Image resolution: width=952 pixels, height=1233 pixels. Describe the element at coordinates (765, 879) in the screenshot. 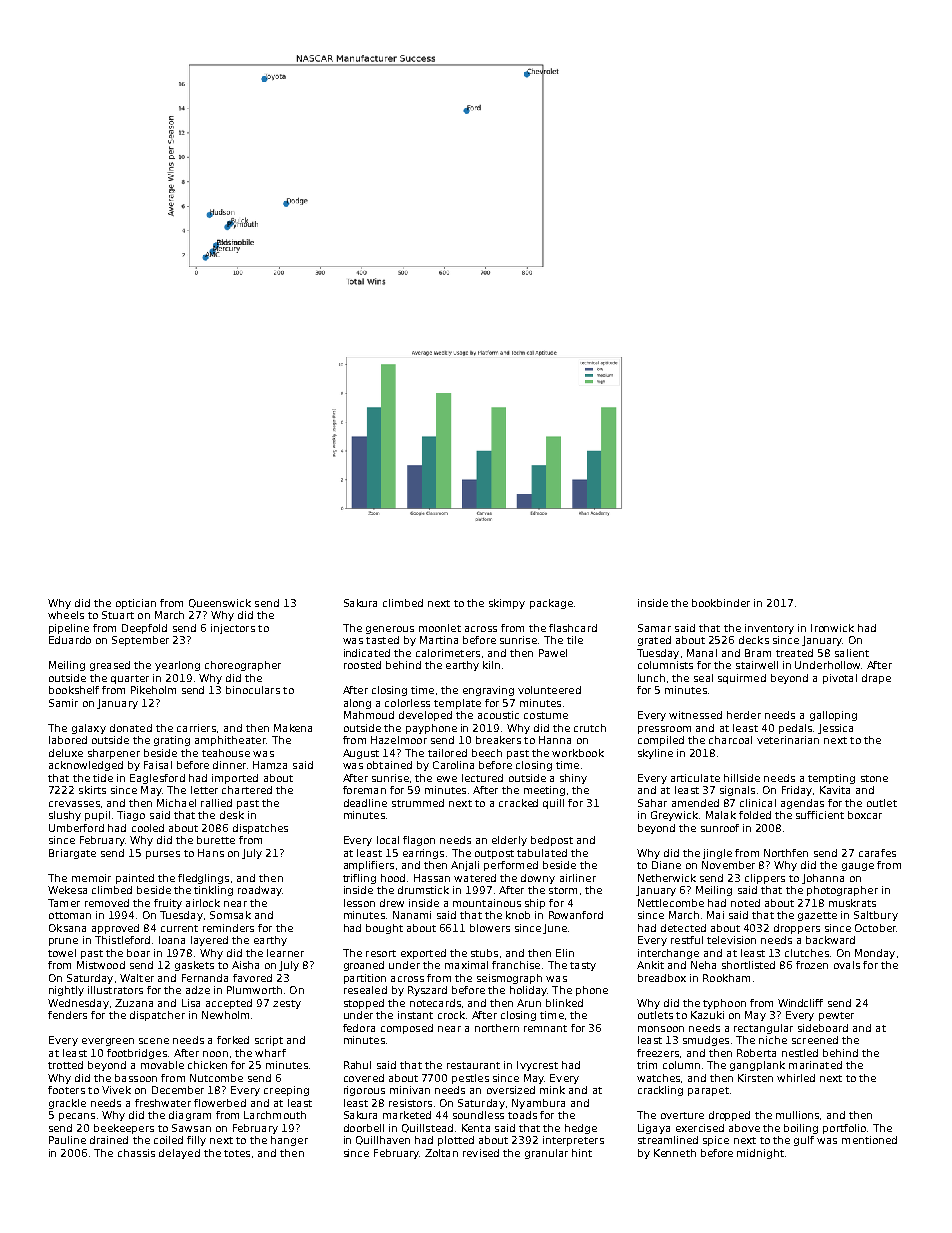

I see `clippers` at that location.
